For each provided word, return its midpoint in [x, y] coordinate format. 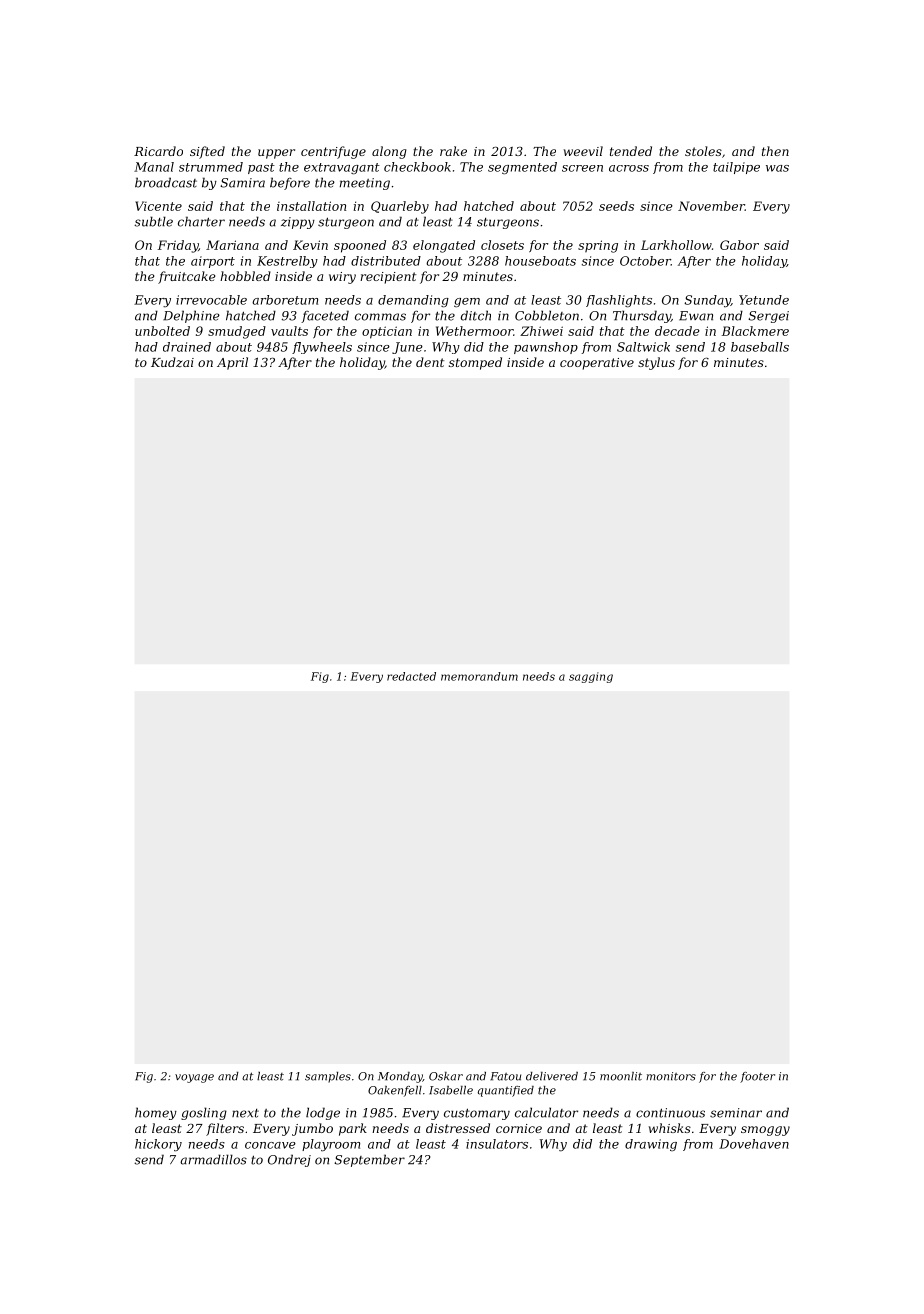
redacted [411, 676]
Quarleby [400, 207]
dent [430, 362]
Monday [400, 1077]
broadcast [166, 182]
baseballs [760, 347]
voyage [194, 1078]
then [775, 151]
